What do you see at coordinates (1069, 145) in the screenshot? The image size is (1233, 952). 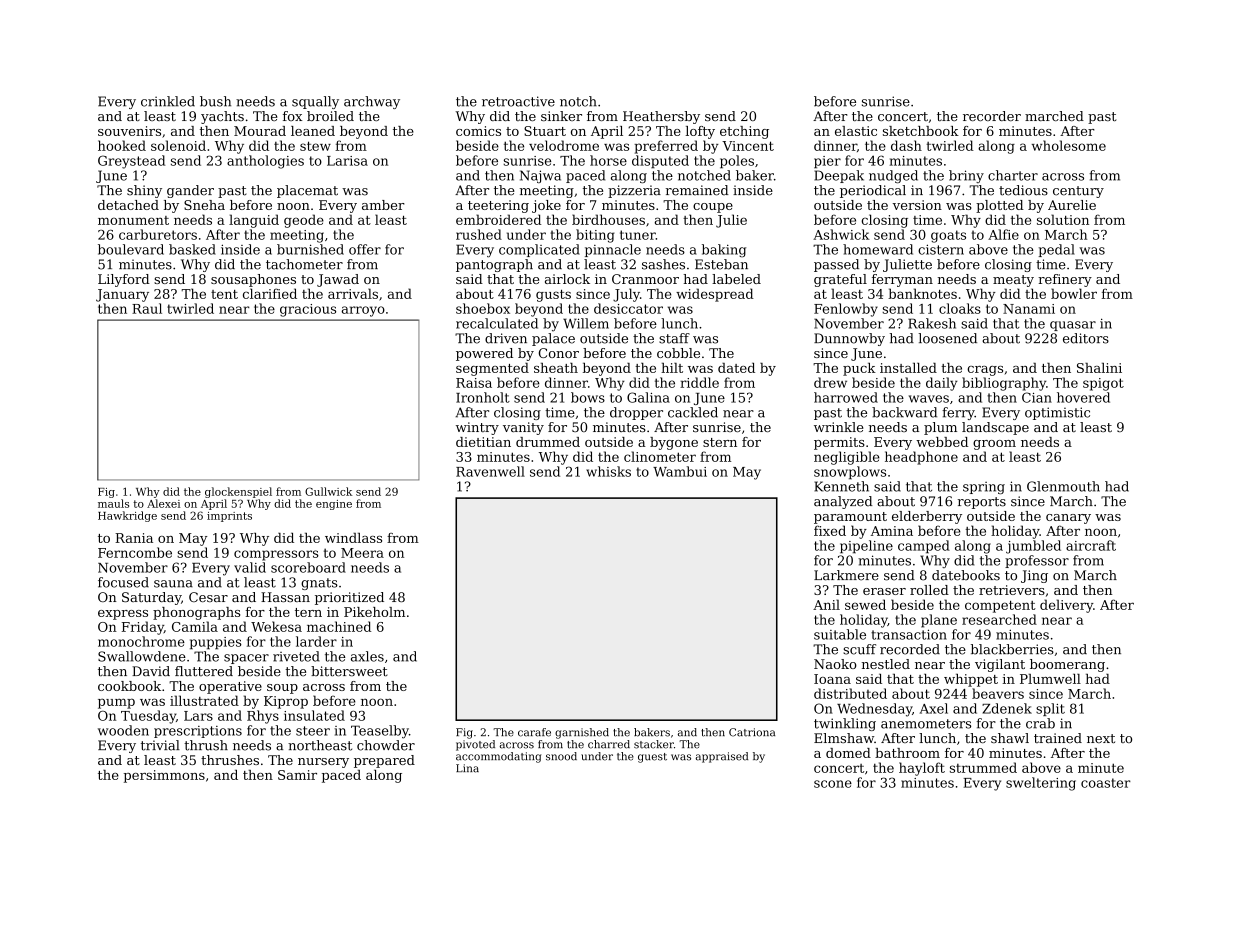 I see `wholesome` at bounding box center [1069, 145].
